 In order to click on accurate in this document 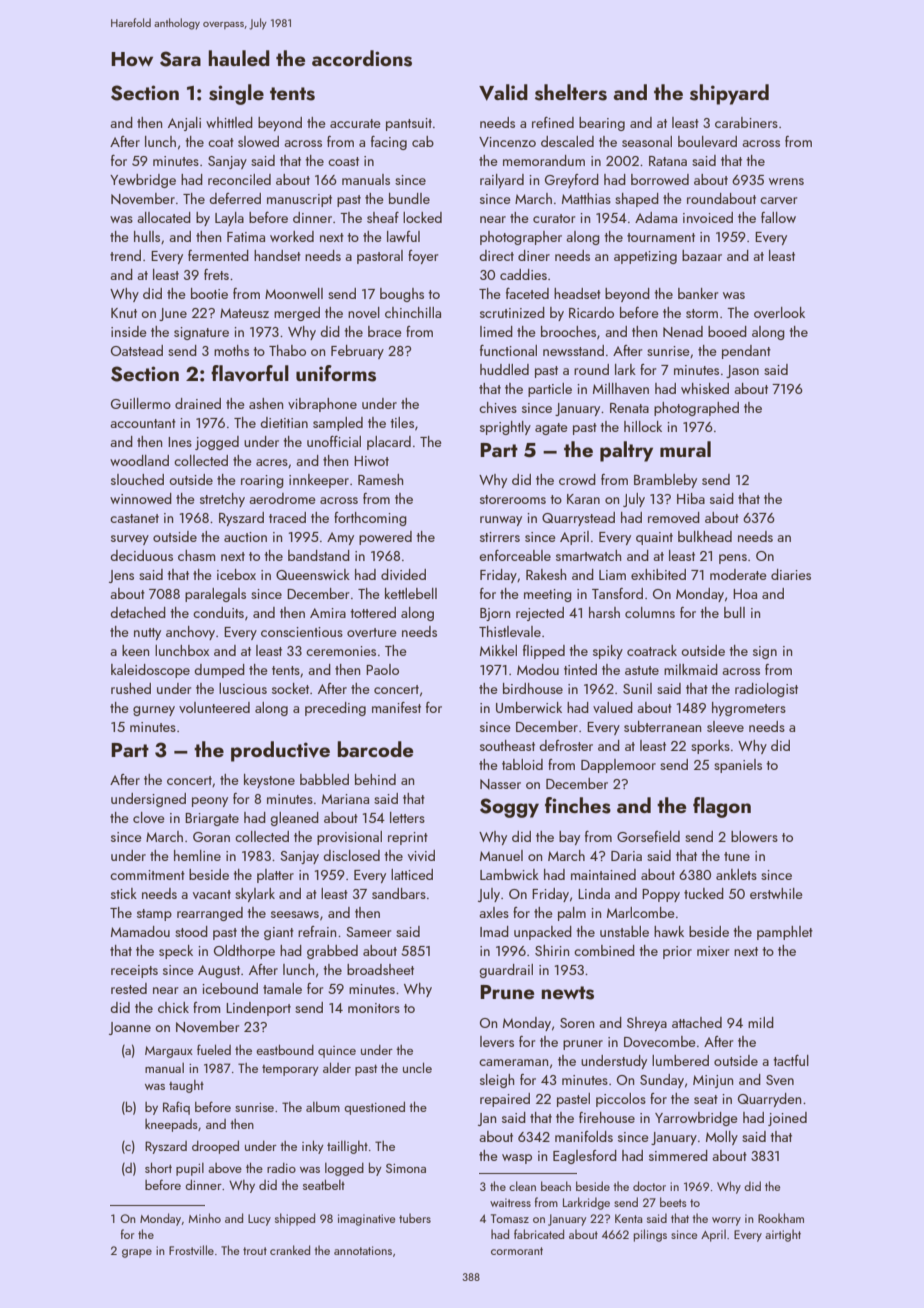, I will do `click(355, 123)`.
